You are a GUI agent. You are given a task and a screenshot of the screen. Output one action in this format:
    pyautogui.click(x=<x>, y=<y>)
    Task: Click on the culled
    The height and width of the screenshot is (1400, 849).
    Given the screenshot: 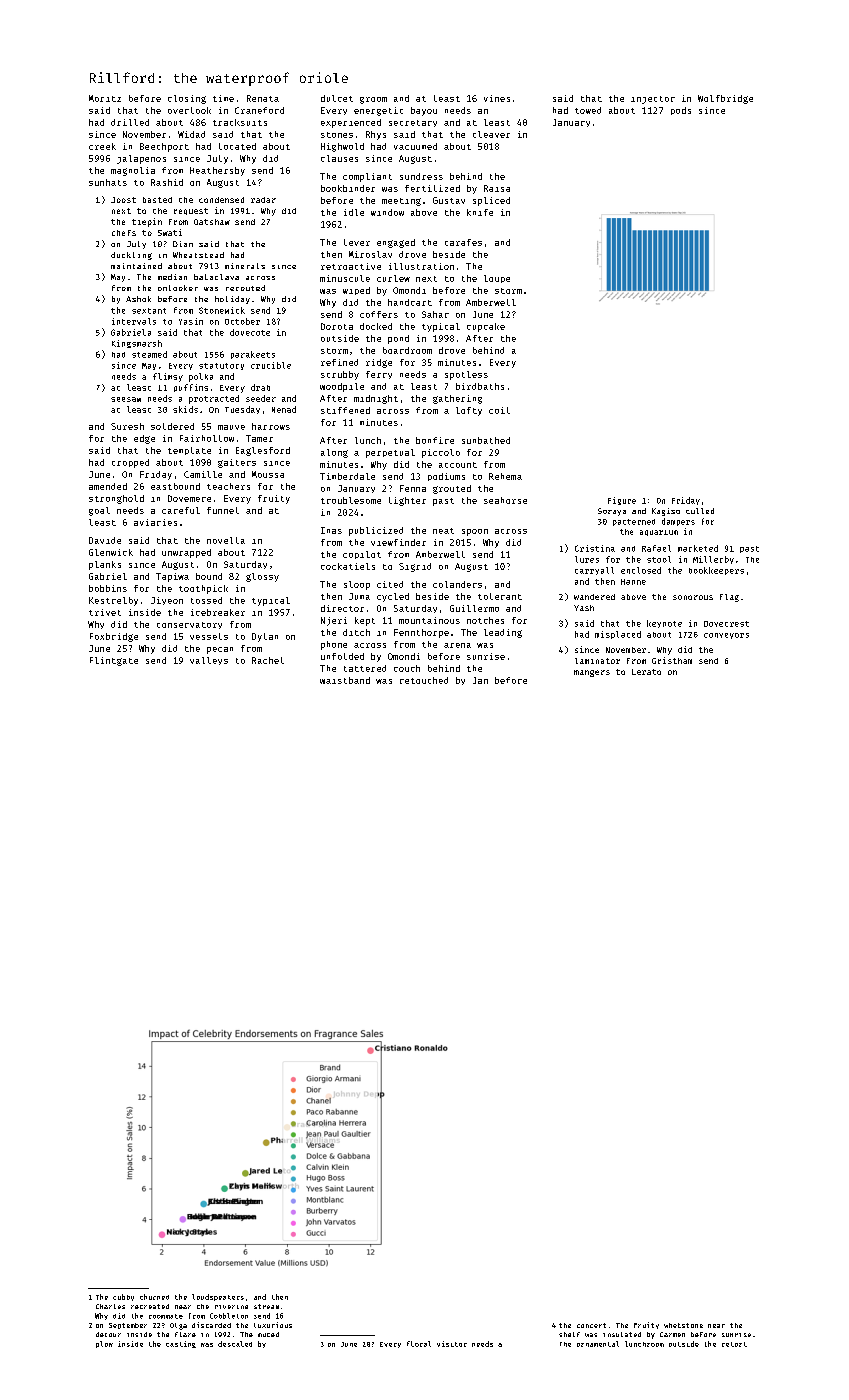 What is the action you would take?
    pyautogui.click(x=700, y=511)
